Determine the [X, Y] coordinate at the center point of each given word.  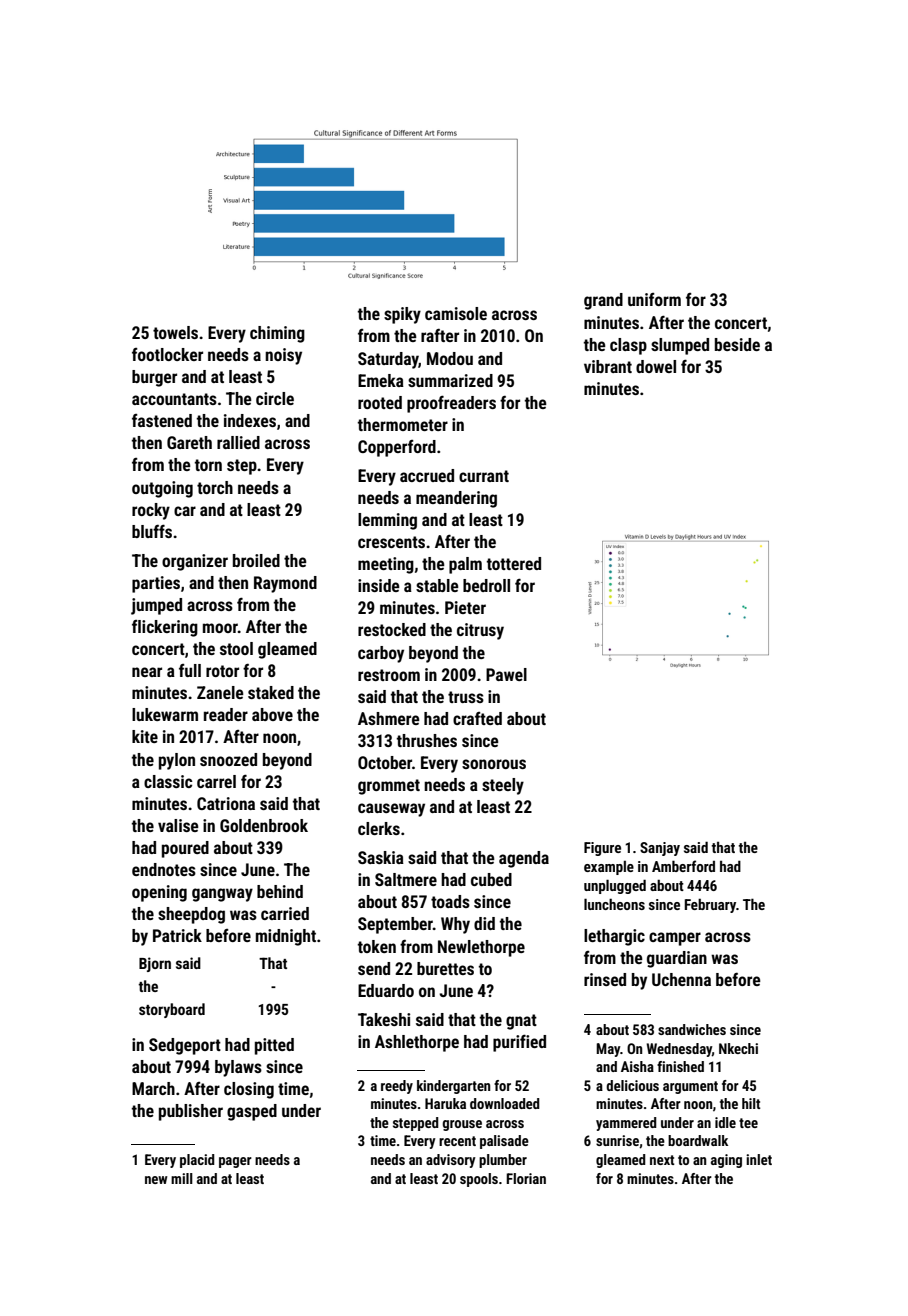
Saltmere [406, 879]
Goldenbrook [264, 825]
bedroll [486, 585]
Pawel [506, 674]
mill [182, 1178]
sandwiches [692, 1029]
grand [603, 301]
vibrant [608, 366]
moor [220, 628]
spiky [402, 315]
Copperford [397, 448]
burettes [445, 968]
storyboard [172, 1010]
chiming [277, 334]
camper [675, 939]
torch [215, 487]
